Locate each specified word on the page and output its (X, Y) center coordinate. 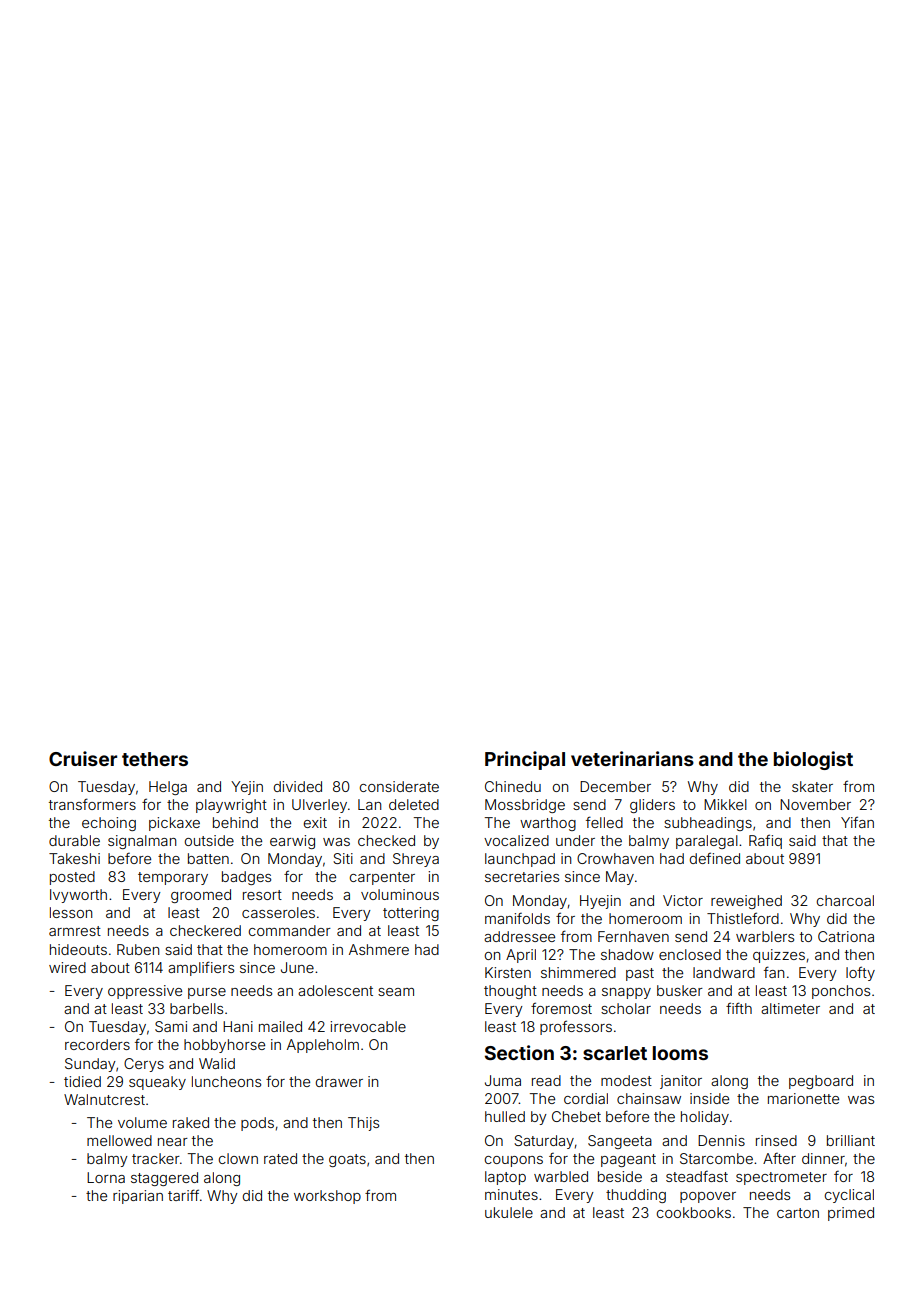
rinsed (776, 1140)
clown (238, 1158)
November (815, 804)
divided (298, 786)
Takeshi (74, 858)
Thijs (363, 1124)
